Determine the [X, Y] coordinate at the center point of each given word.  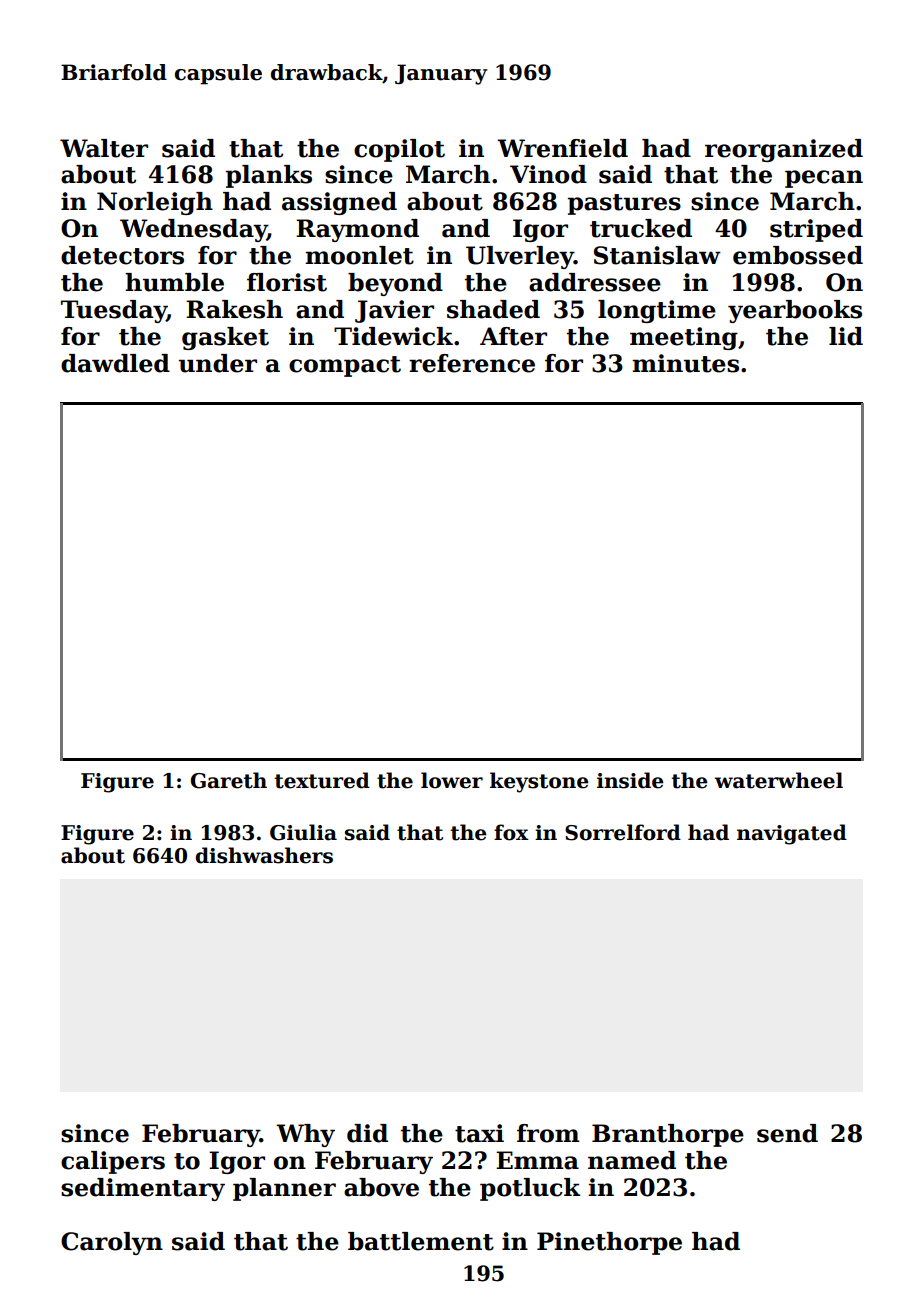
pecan [824, 179]
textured [322, 780]
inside [630, 780]
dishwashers [264, 855]
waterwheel [779, 780]
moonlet [359, 255]
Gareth [229, 780]
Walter [104, 148]
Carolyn [112, 1243]
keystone [539, 782]
